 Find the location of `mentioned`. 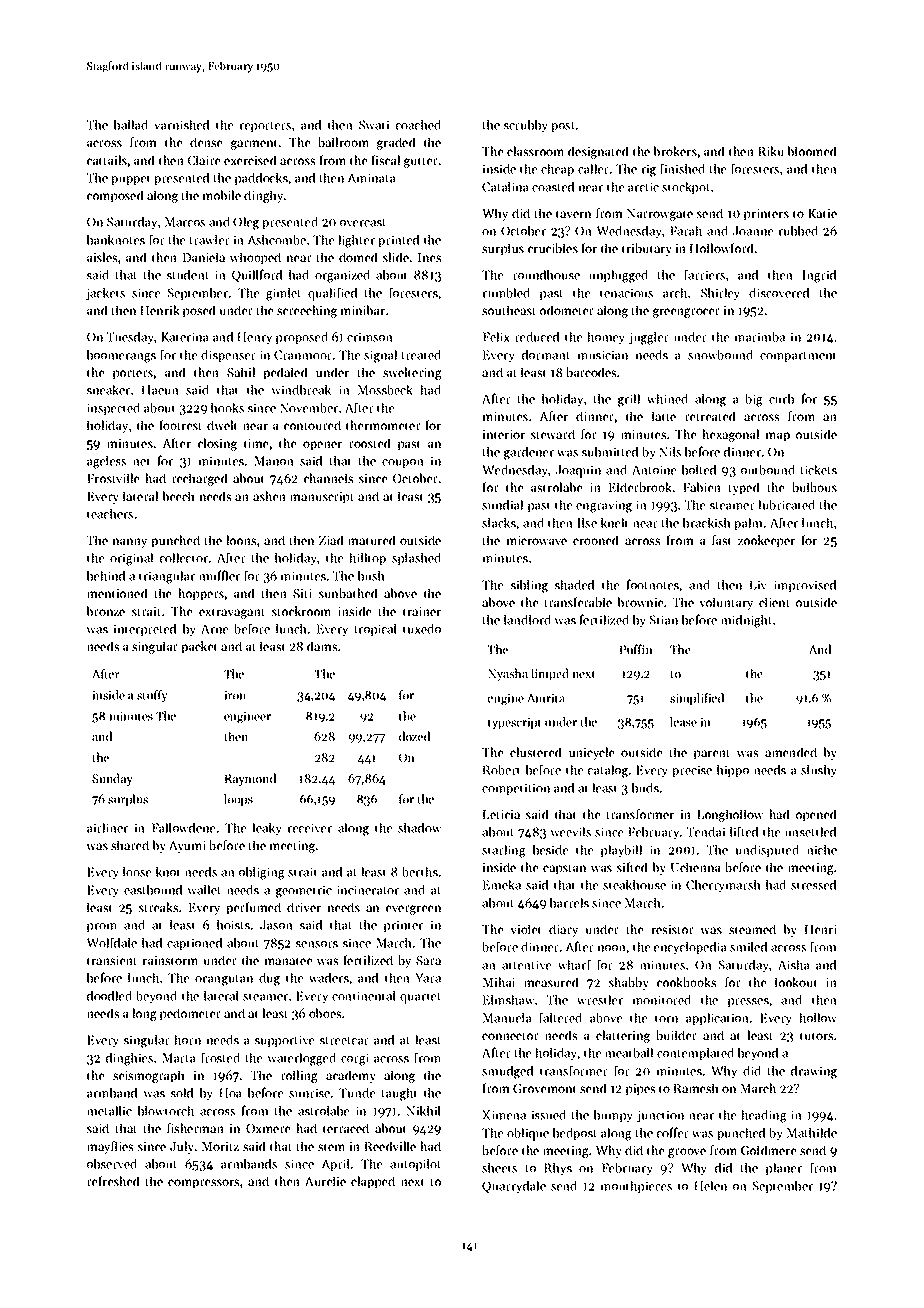

mentioned is located at coordinates (117, 593).
